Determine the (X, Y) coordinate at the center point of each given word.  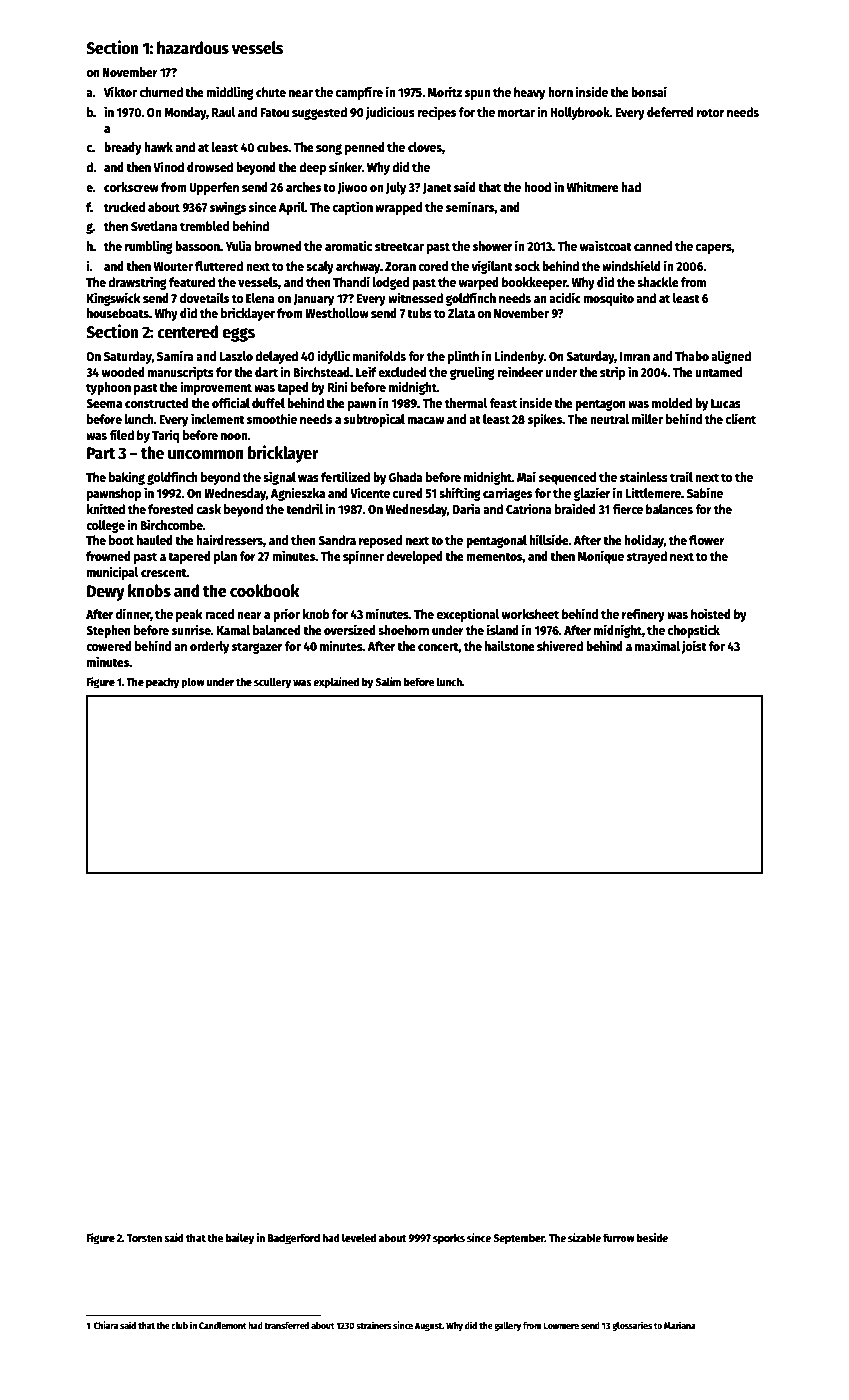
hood (537, 187)
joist (694, 647)
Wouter (173, 266)
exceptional (468, 615)
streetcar (399, 246)
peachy (162, 683)
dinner (133, 614)
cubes (273, 147)
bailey (240, 1239)
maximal (657, 645)
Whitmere (592, 186)
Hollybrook (580, 113)
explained (336, 683)
